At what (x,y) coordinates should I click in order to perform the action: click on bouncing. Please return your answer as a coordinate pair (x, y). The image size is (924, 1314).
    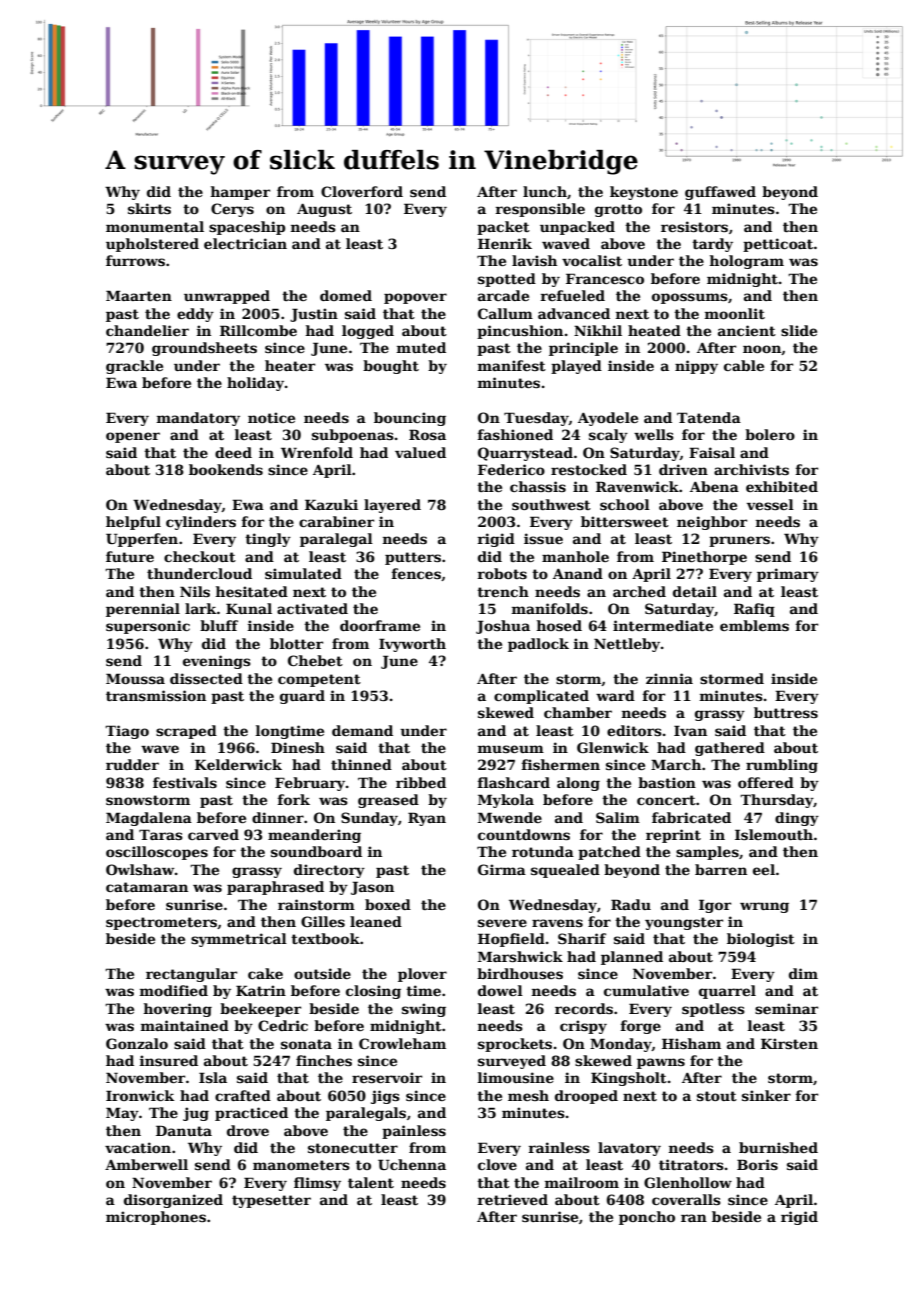
    Looking at the image, I should click on (410, 419).
